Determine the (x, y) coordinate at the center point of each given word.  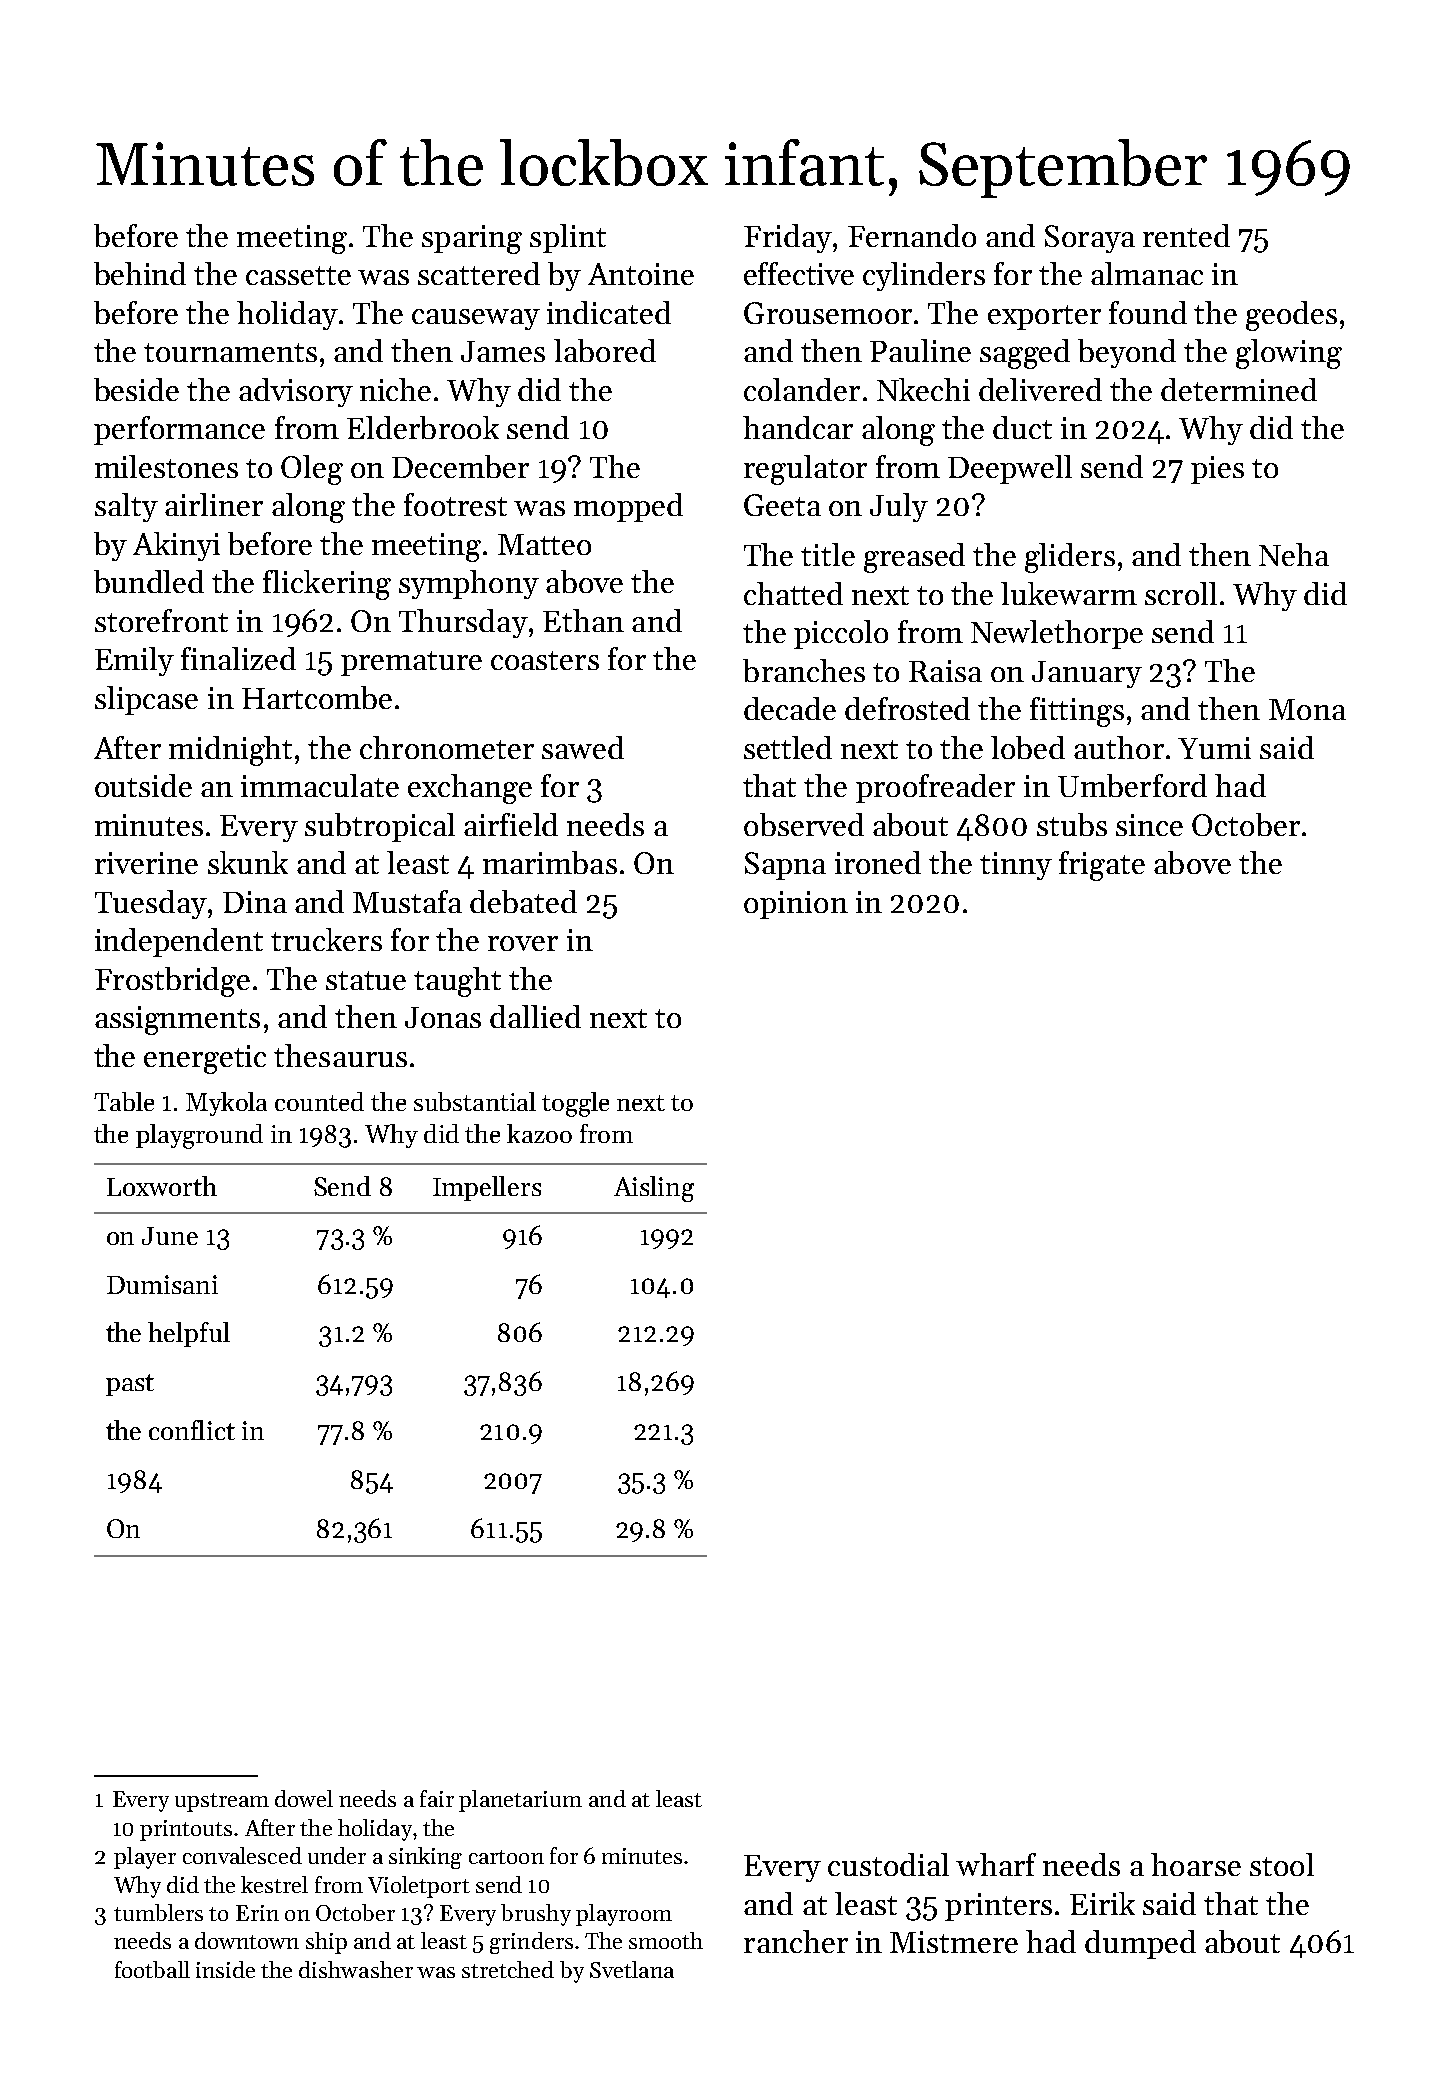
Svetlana (632, 1969)
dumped (1140, 1944)
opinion (796, 905)
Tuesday (151, 904)
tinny (1016, 866)
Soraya (1090, 239)
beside (136, 389)
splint (568, 238)
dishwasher (356, 1969)
